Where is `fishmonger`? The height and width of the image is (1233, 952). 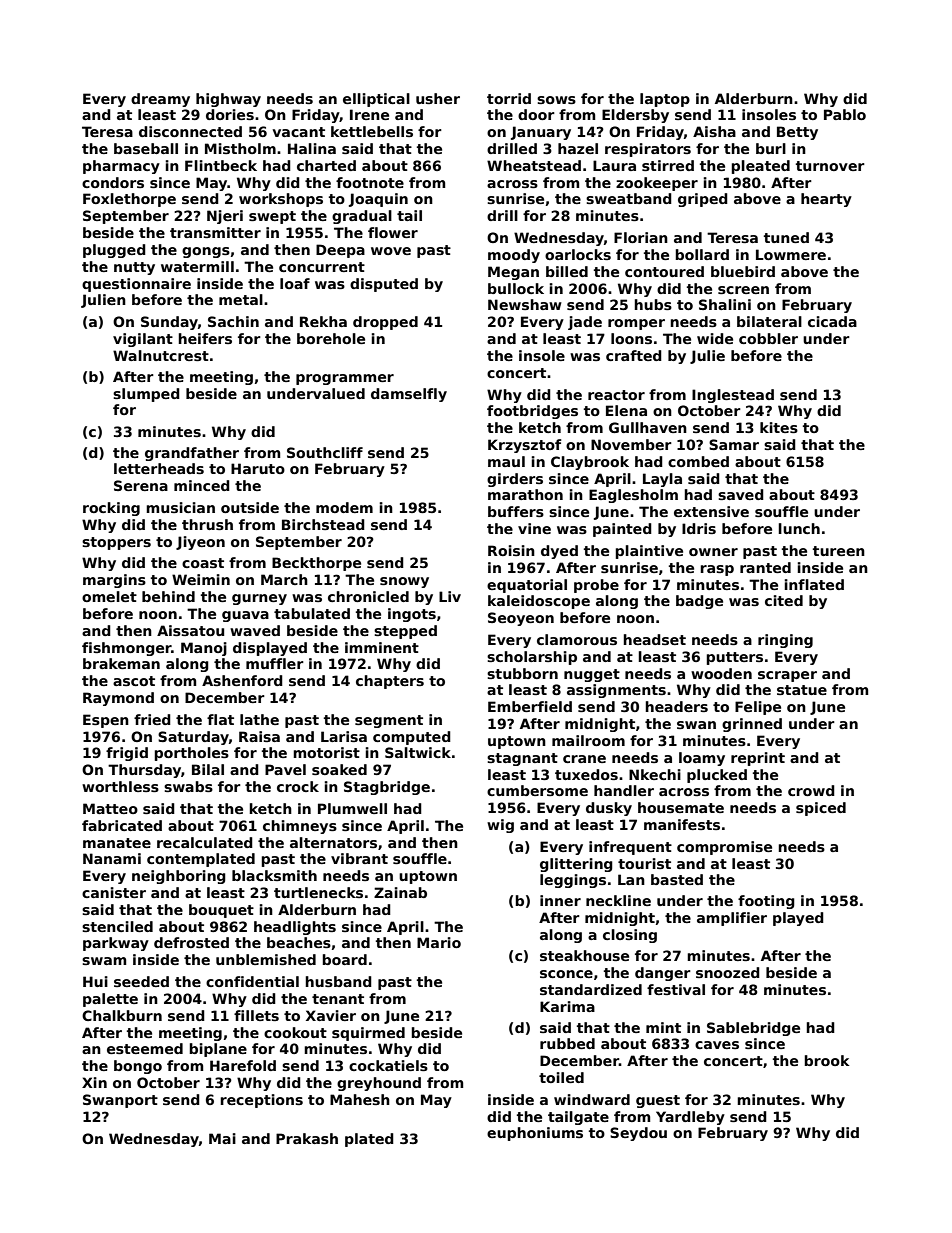
fishmonger is located at coordinates (127, 649).
